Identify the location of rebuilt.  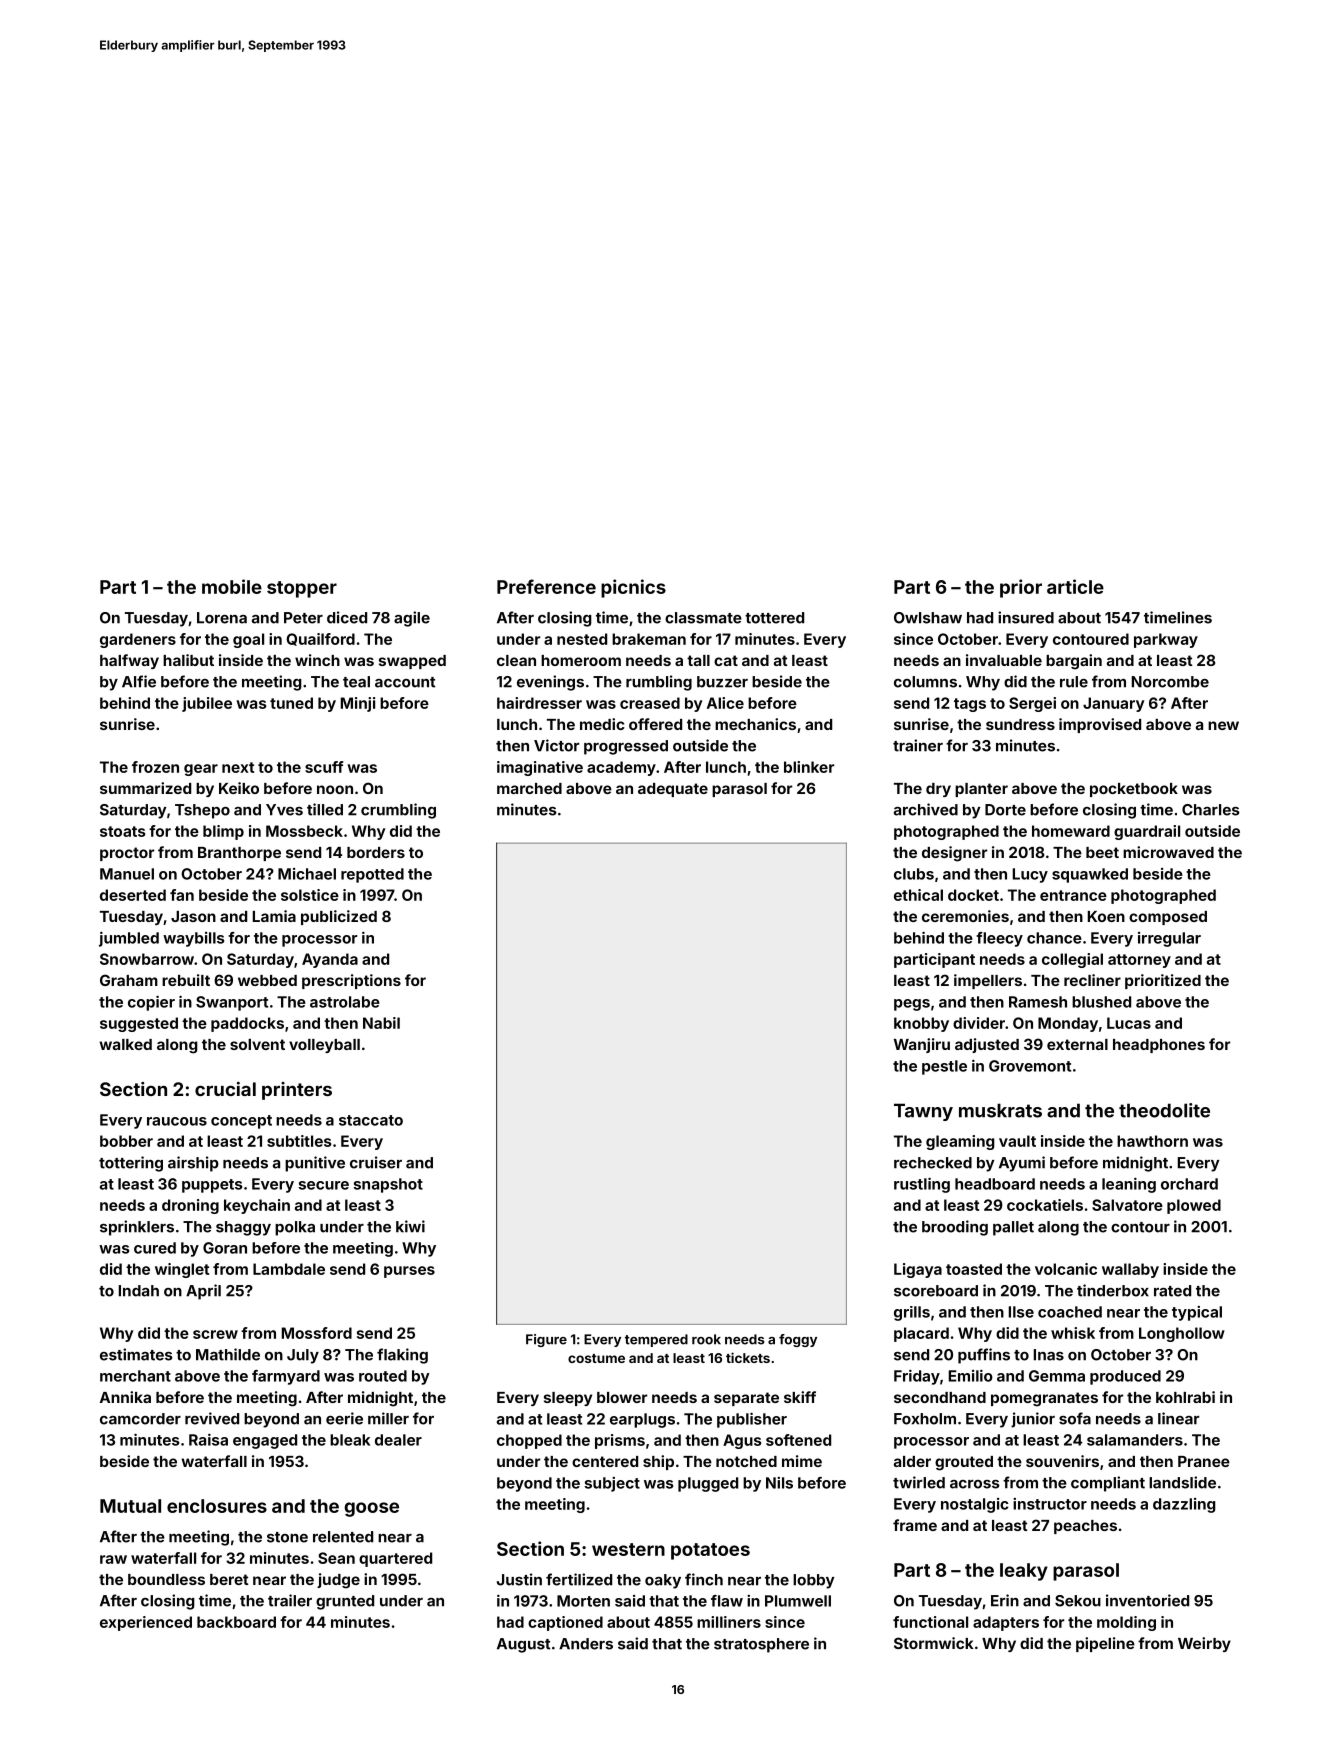
(186, 980).
